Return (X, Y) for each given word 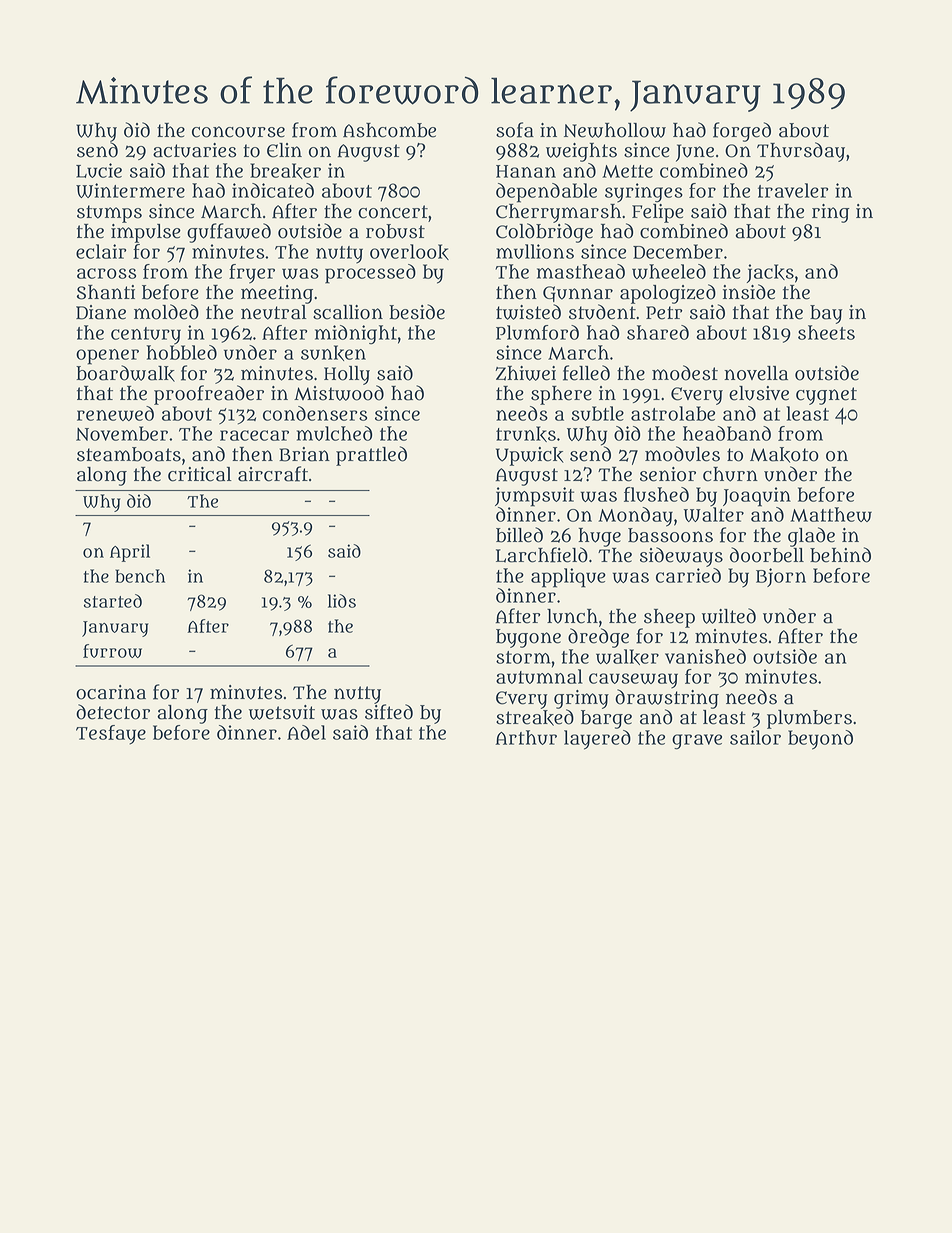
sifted (389, 712)
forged (742, 132)
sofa (515, 130)
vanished (705, 656)
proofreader (209, 395)
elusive (759, 393)
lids (342, 601)
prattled (371, 456)
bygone (528, 638)
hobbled (181, 352)
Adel (306, 732)
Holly (347, 375)
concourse (238, 132)
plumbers (809, 719)
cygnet (826, 396)
